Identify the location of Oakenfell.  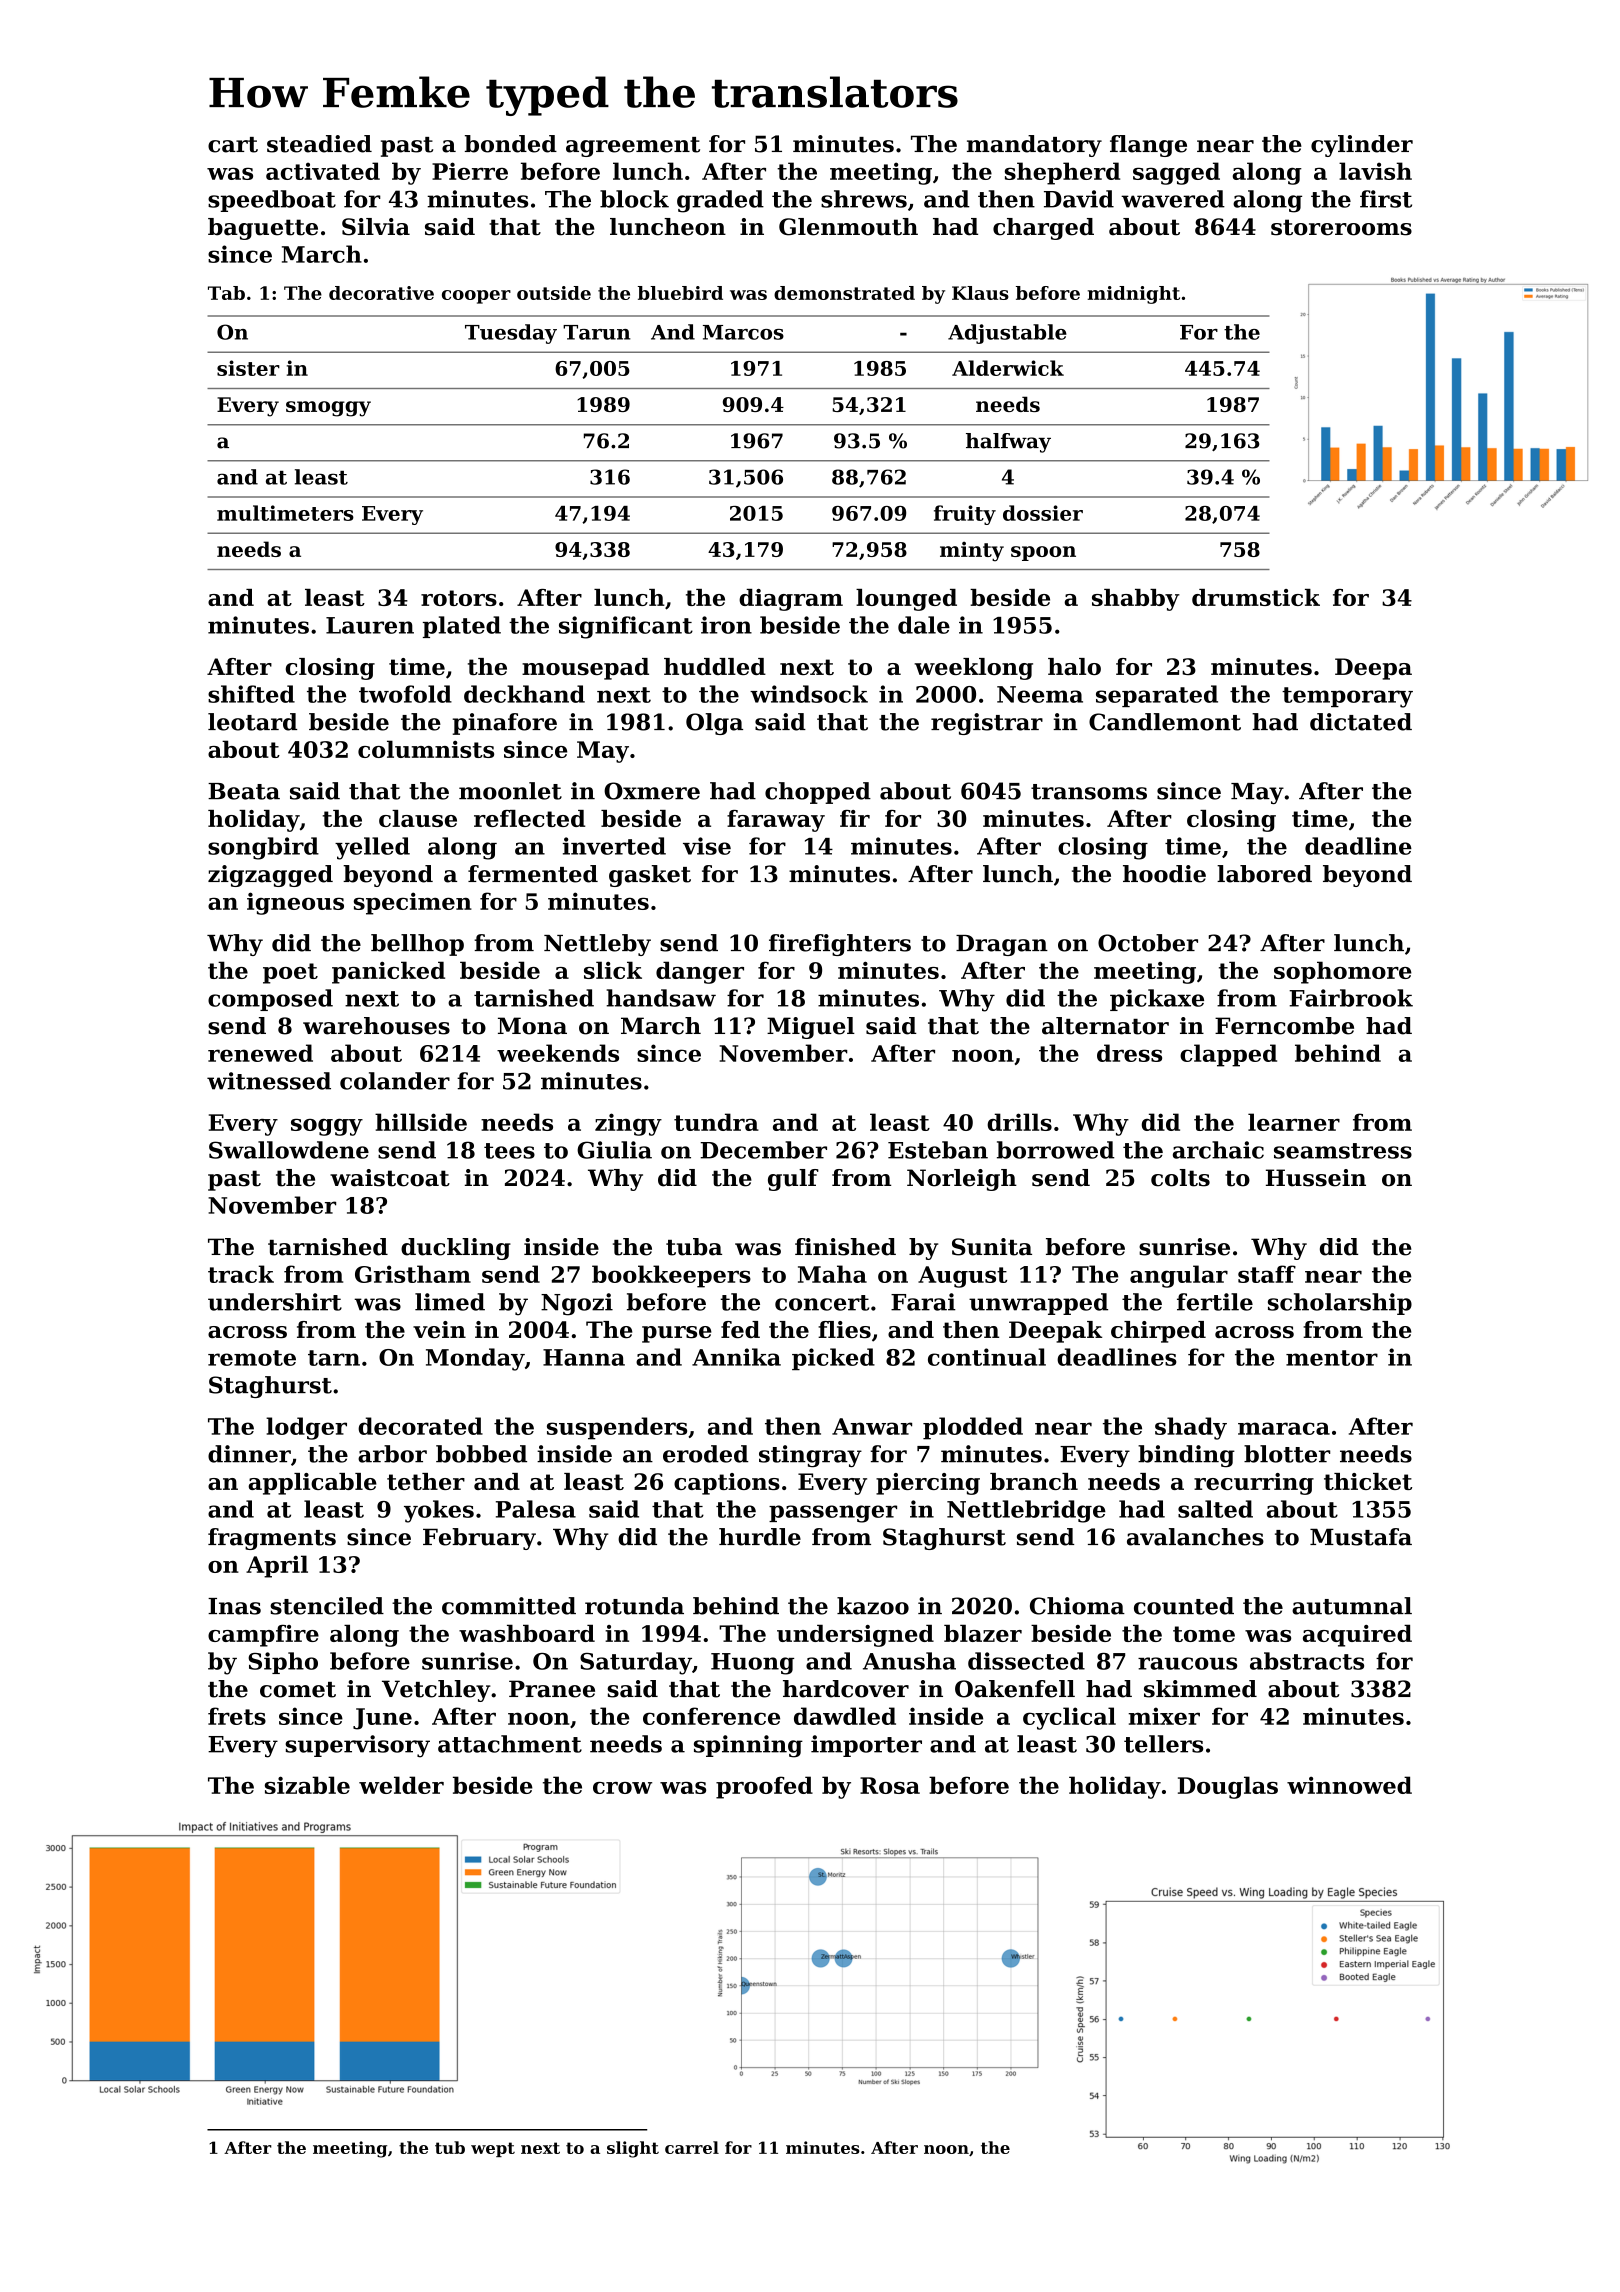
(1015, 1689).
